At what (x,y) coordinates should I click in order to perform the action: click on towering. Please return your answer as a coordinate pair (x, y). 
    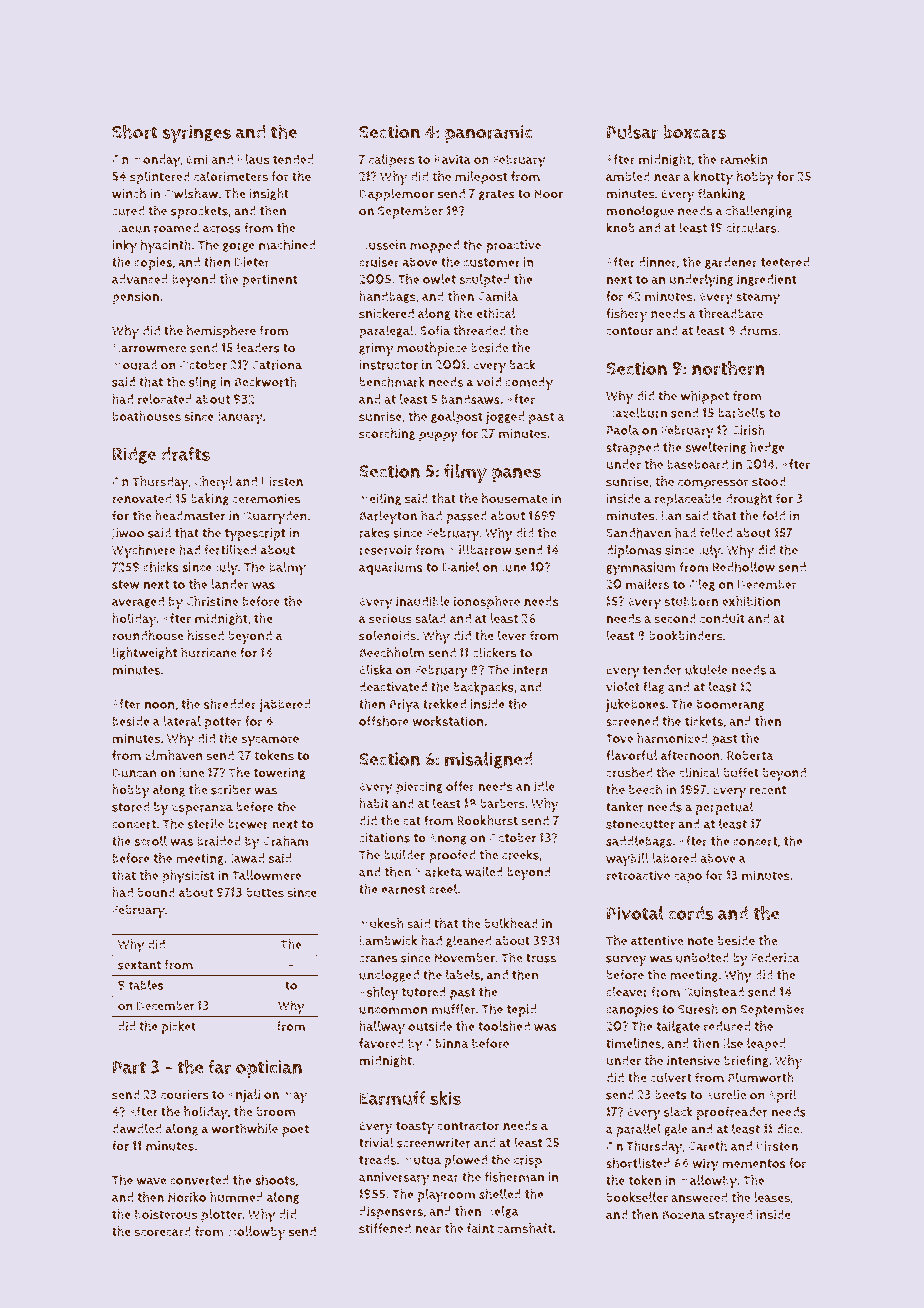
    Looking at the image, I should click on (279, 774).
